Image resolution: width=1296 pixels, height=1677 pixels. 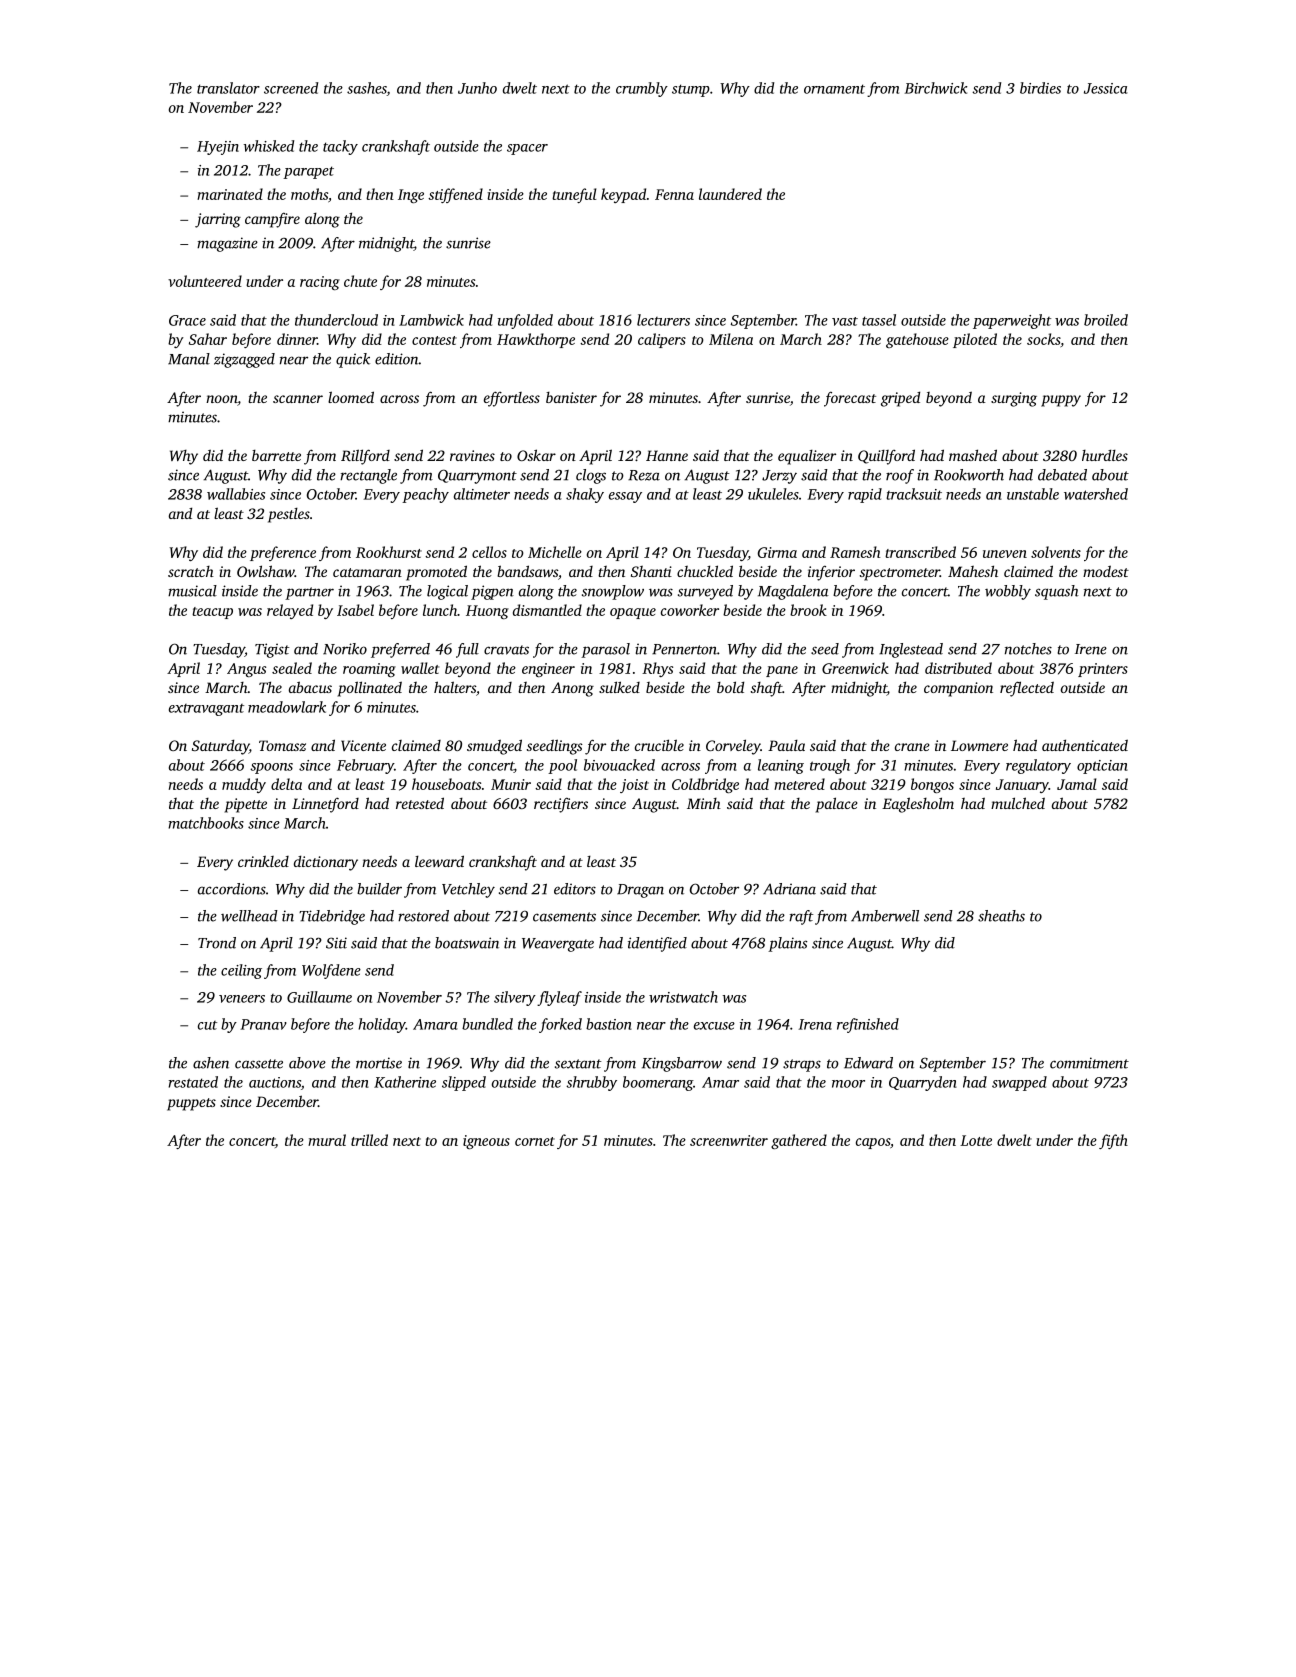 I want to click on Milena, so click(x=731, y=339).
